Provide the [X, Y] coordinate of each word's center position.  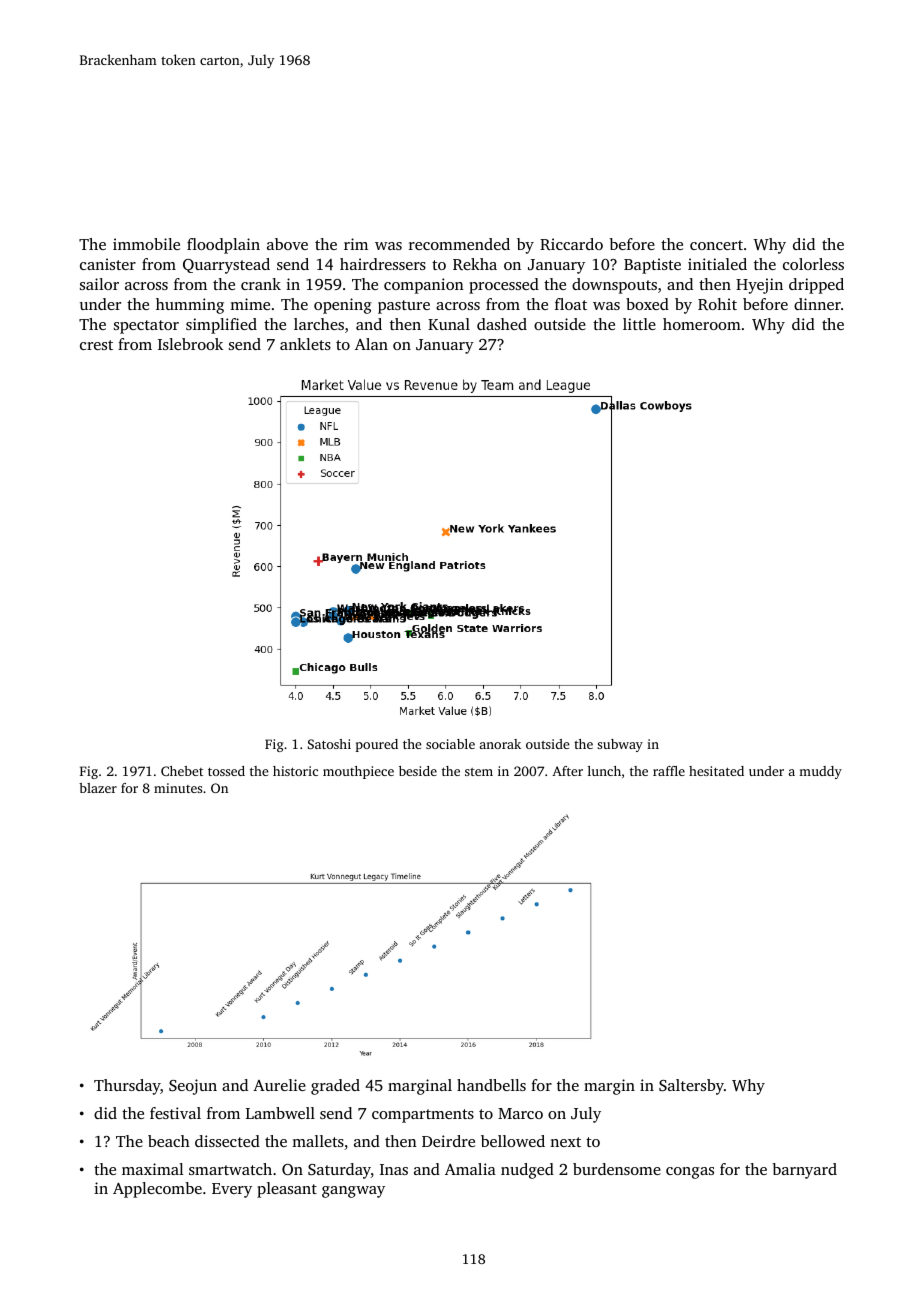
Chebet [182, 771]
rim [356, 244]
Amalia [470, 1169]
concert [716, 245]
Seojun [193, 1087]
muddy [820, 772]
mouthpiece [358, 772]
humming [190, 306]
